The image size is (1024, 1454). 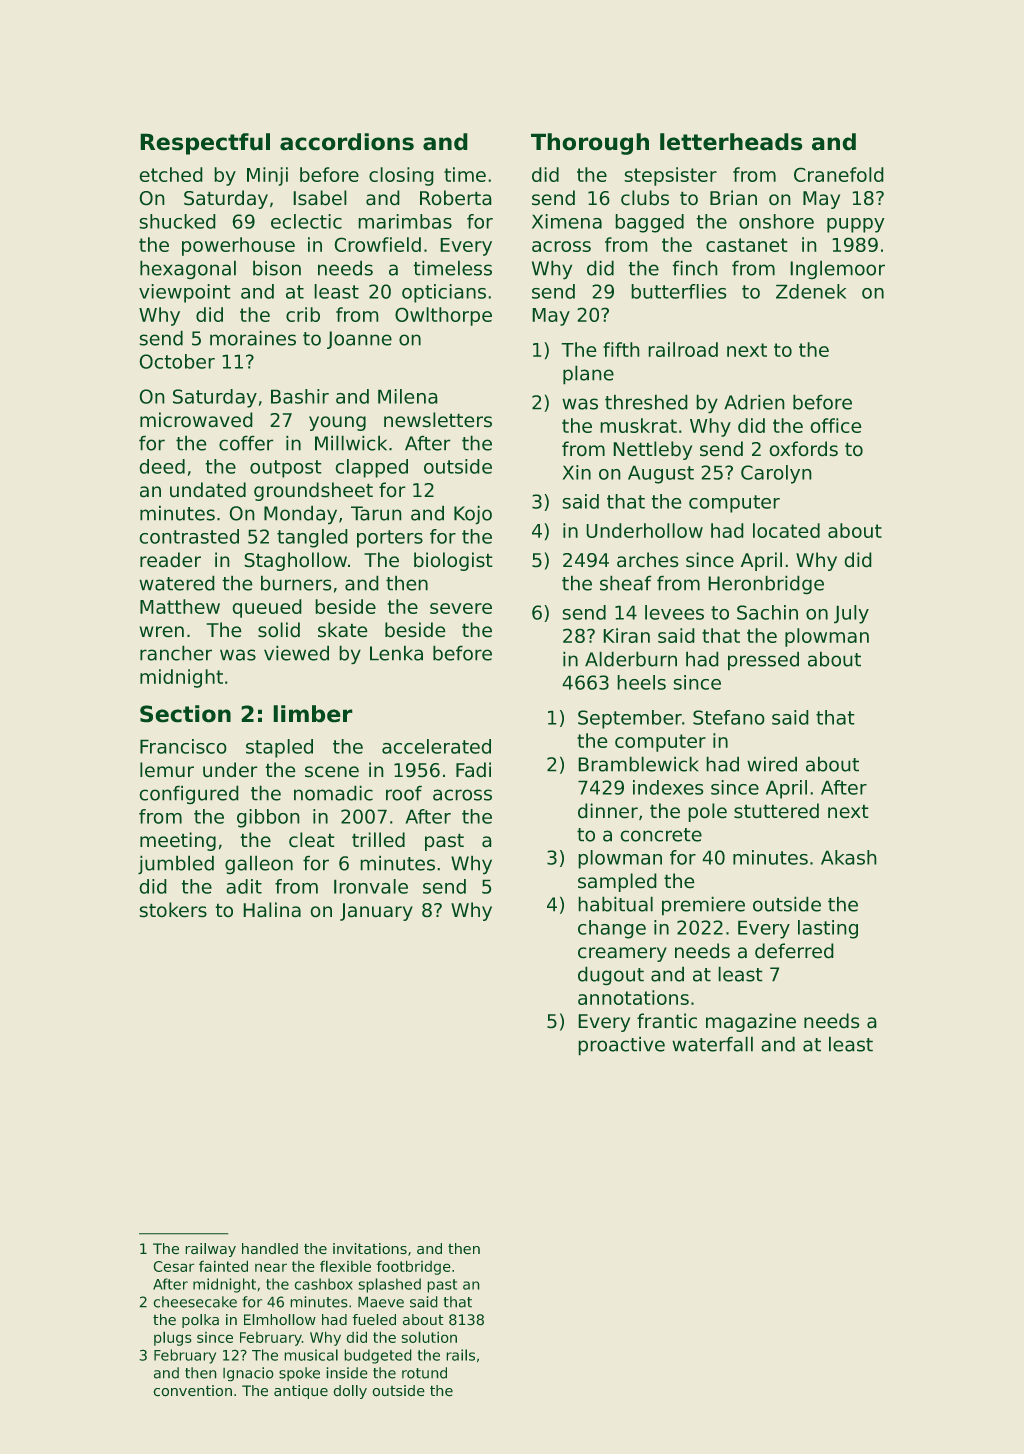 I want to click on stuttered, so click(x=776, y=810).
